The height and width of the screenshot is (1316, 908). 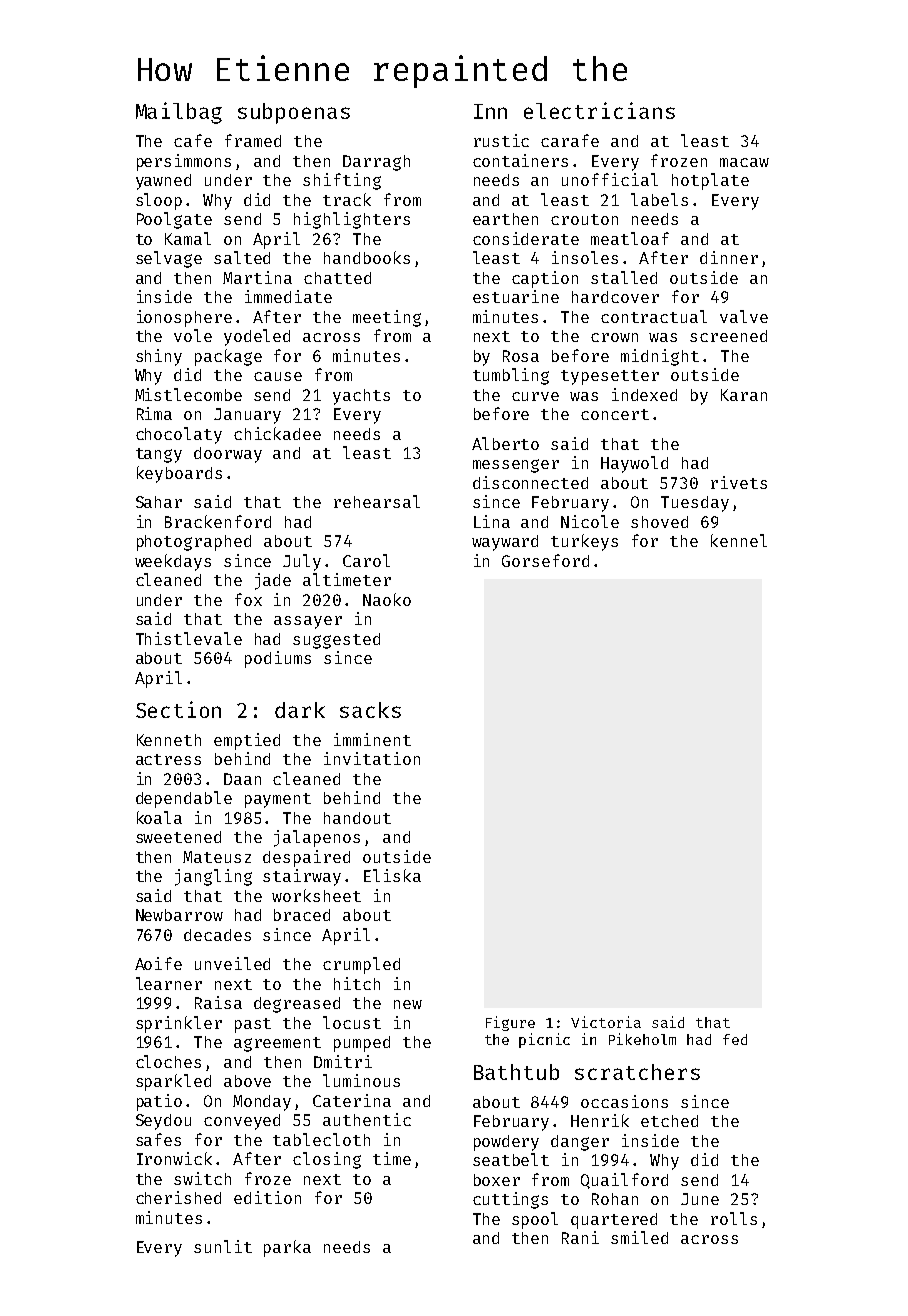 What do you see at coordinates (217, 935) in the screenshot?
I see `decades` at bounding box center [217, 935].
